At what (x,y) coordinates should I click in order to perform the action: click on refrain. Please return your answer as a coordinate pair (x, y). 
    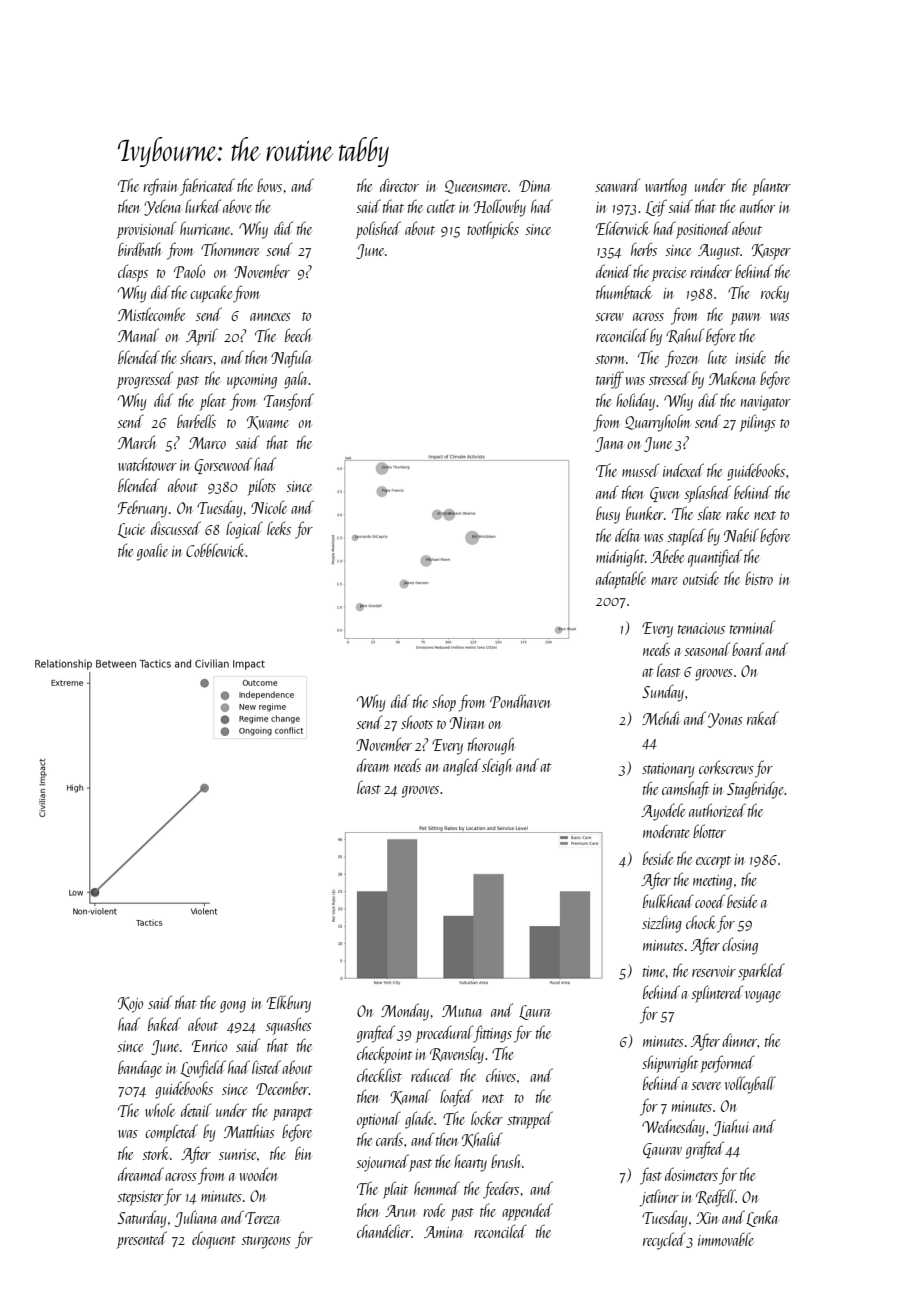
    Looking at the image, I should click on (160, 187).
